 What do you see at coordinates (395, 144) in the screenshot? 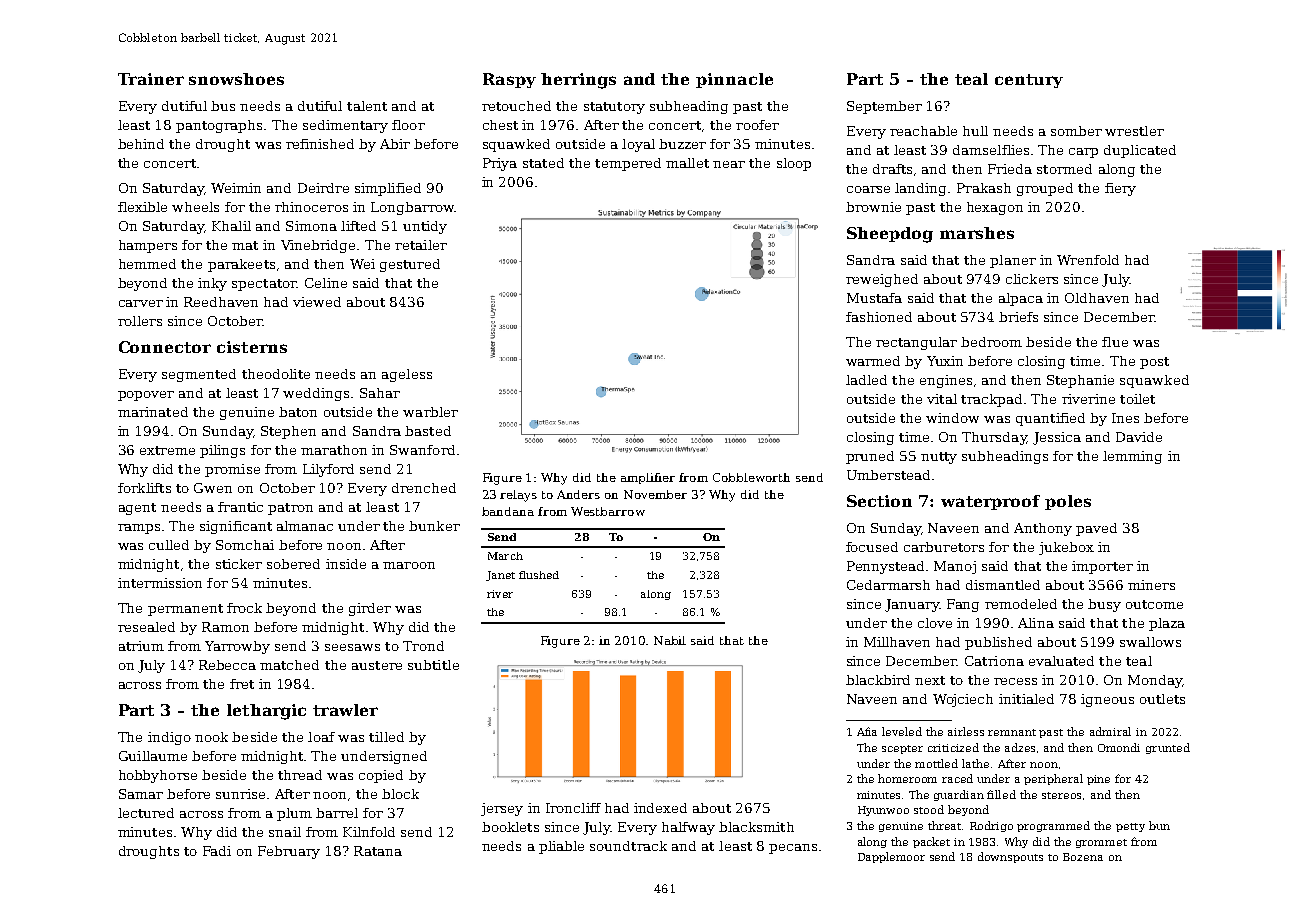
I see `Abir` at bounding box center [395, 144].
